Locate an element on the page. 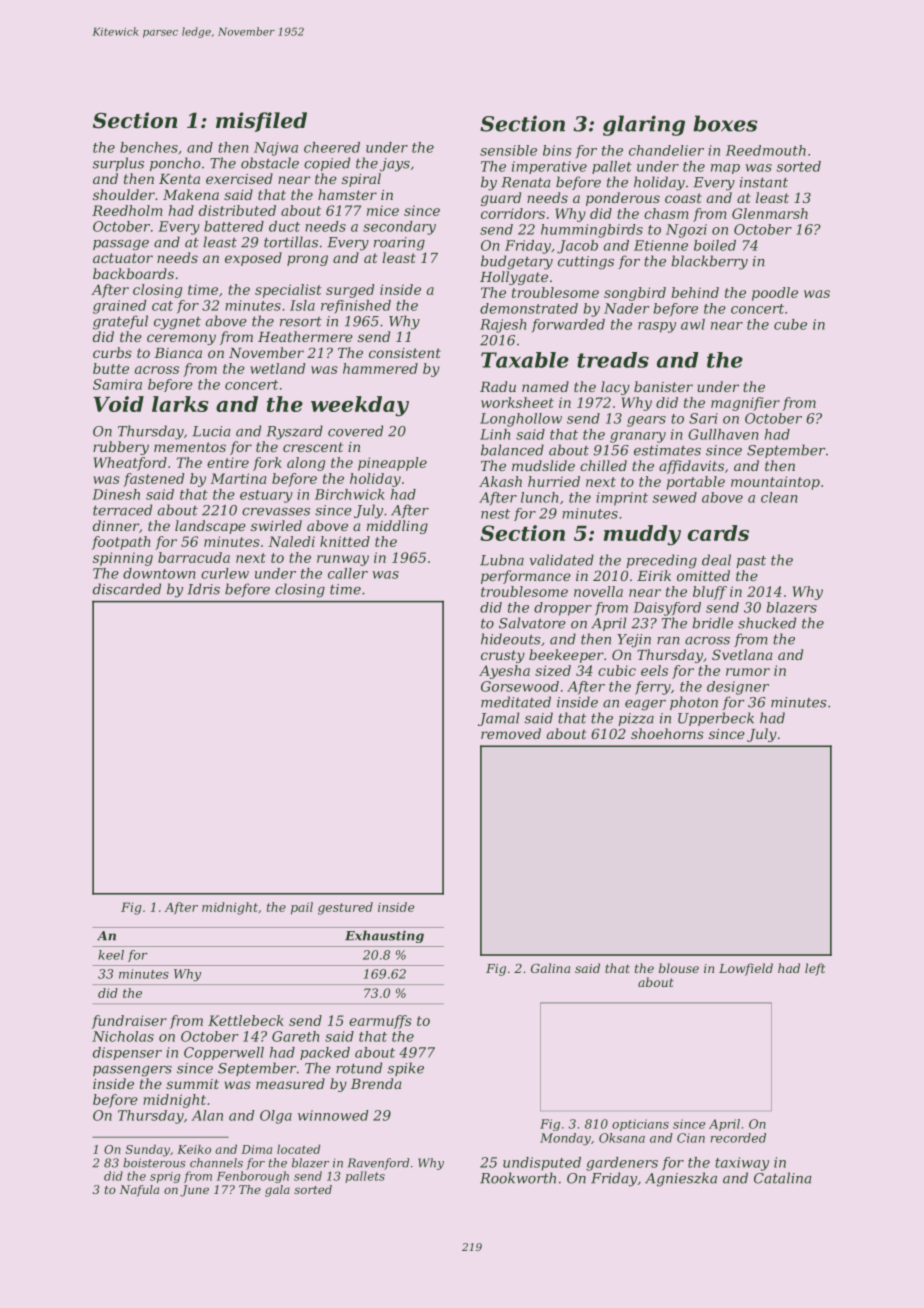  located is located at coordinates (298, 1149).
